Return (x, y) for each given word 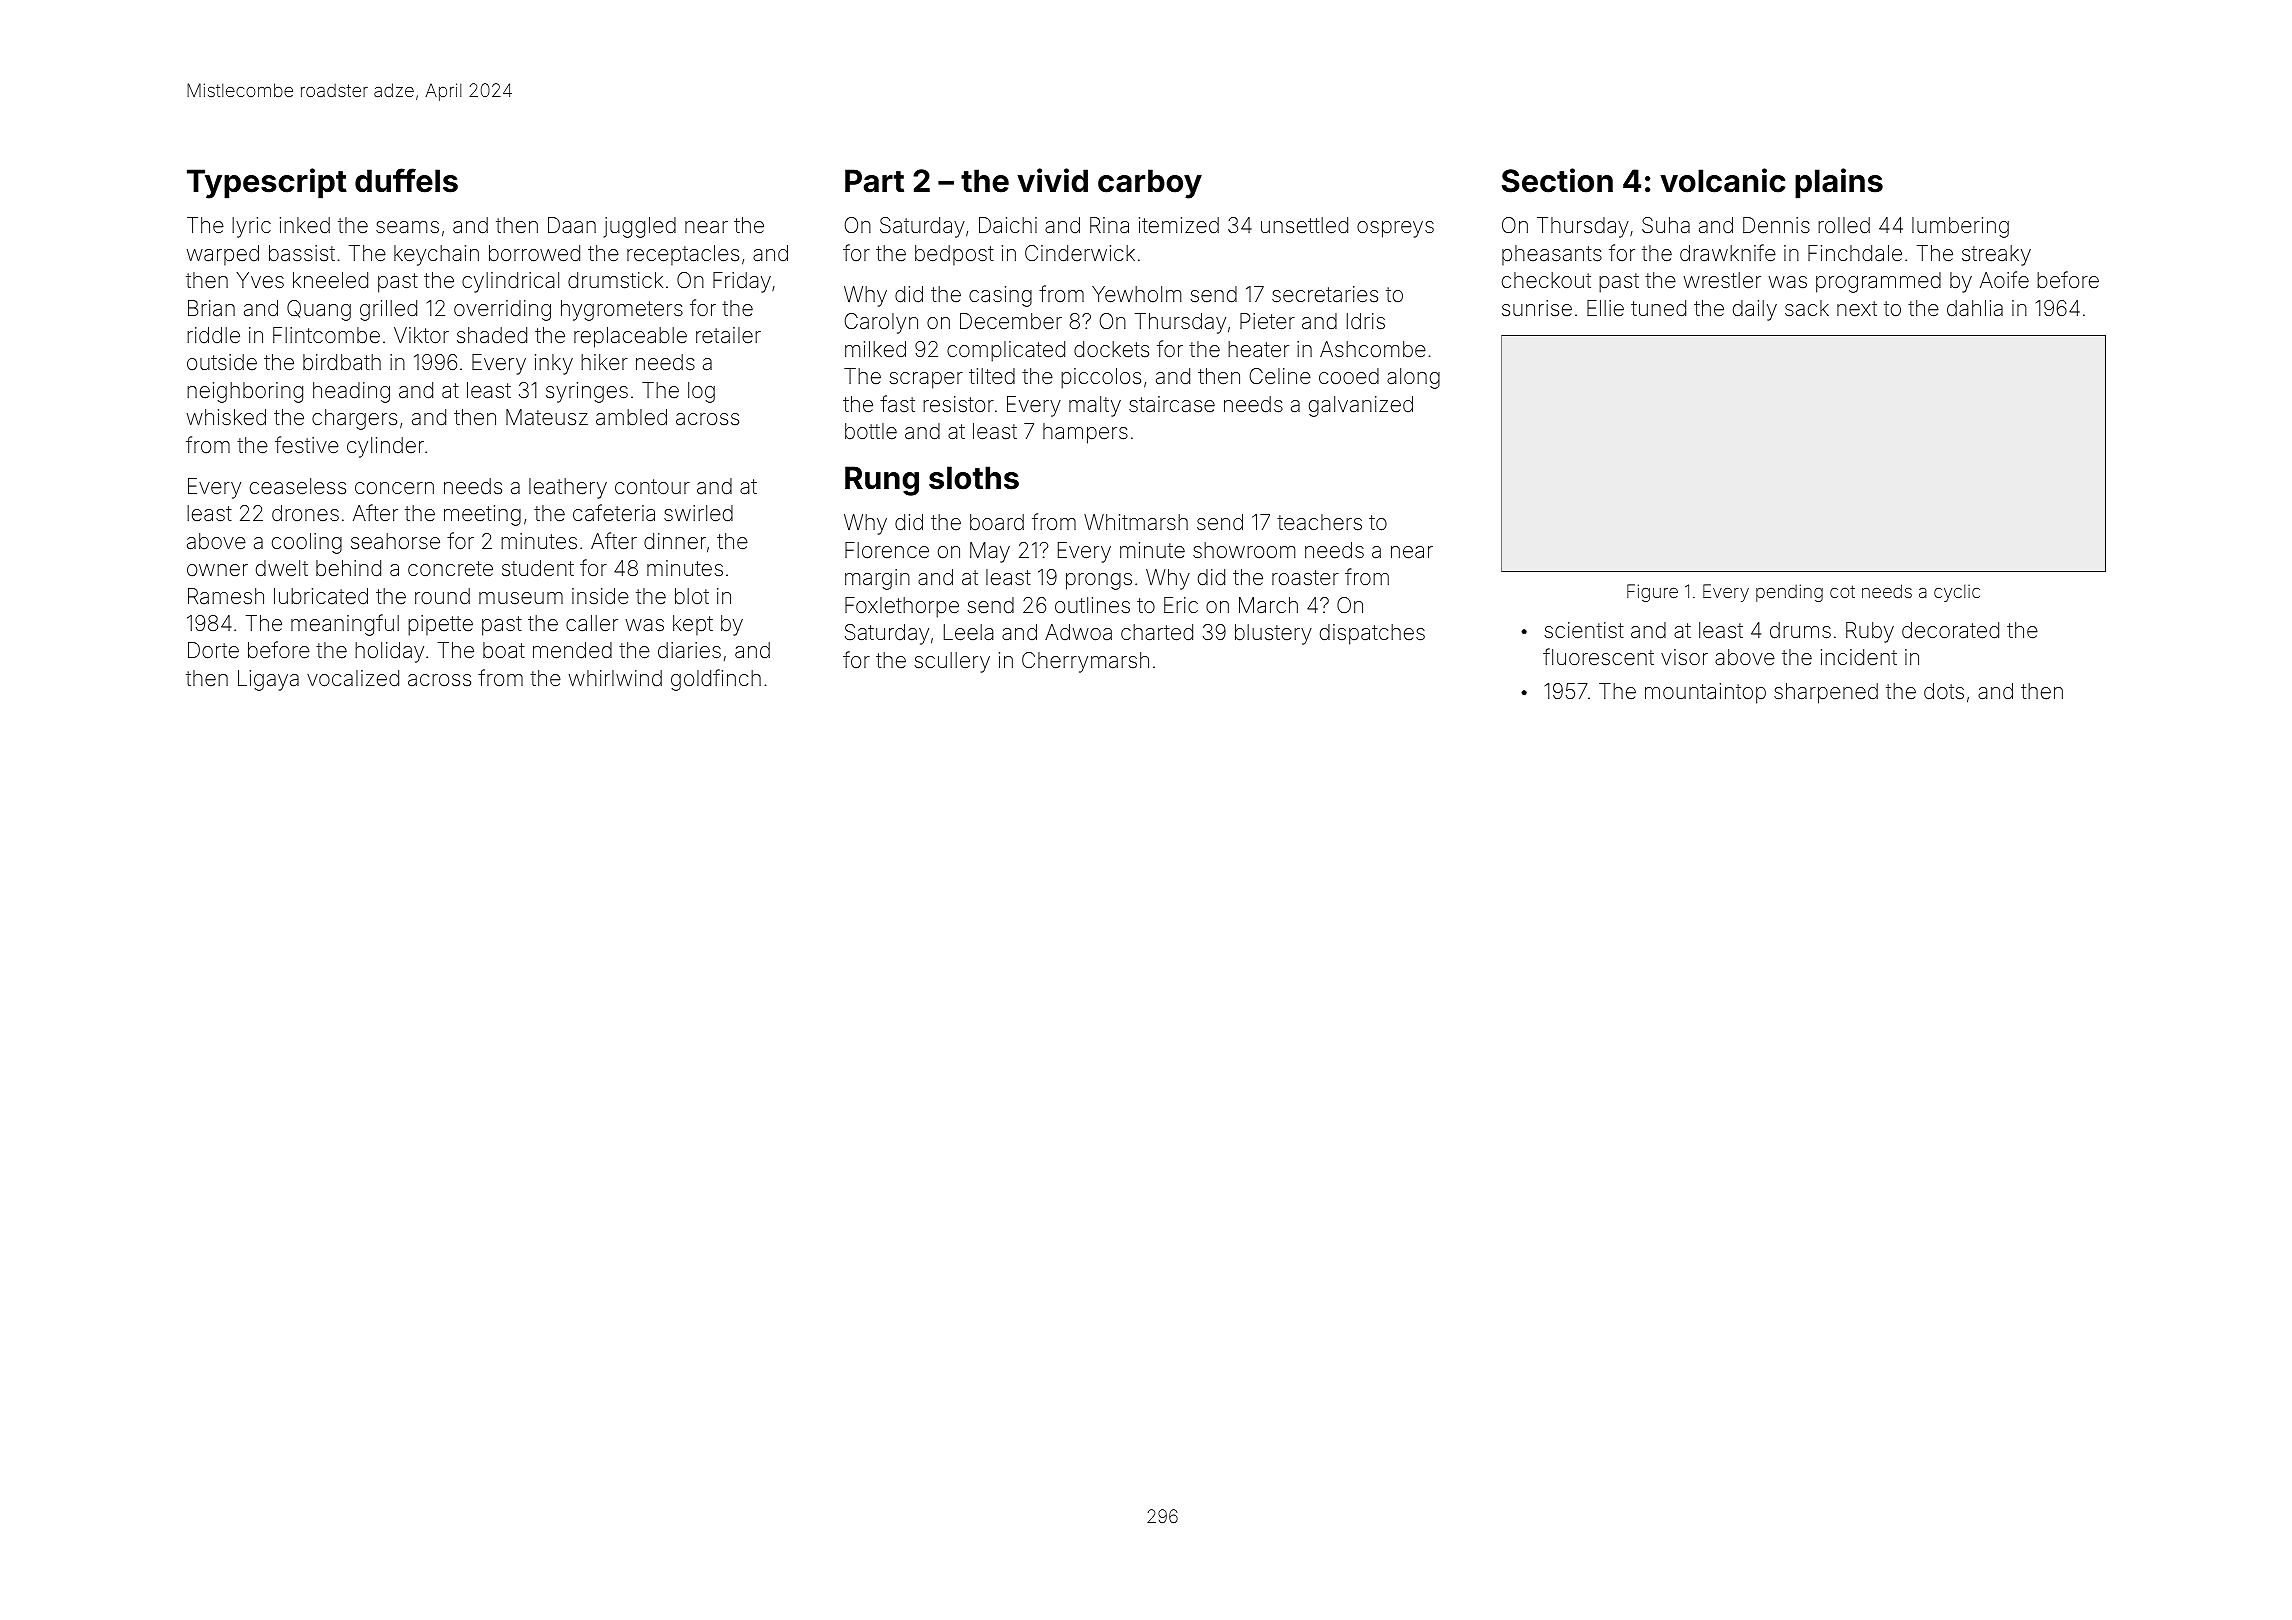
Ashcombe (1373, 349)
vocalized (353, 678)
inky (554, 364)
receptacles (683, 255)
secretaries (1325, 294)
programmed (1878, 282)
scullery (952, 662)
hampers (1085, 433)
